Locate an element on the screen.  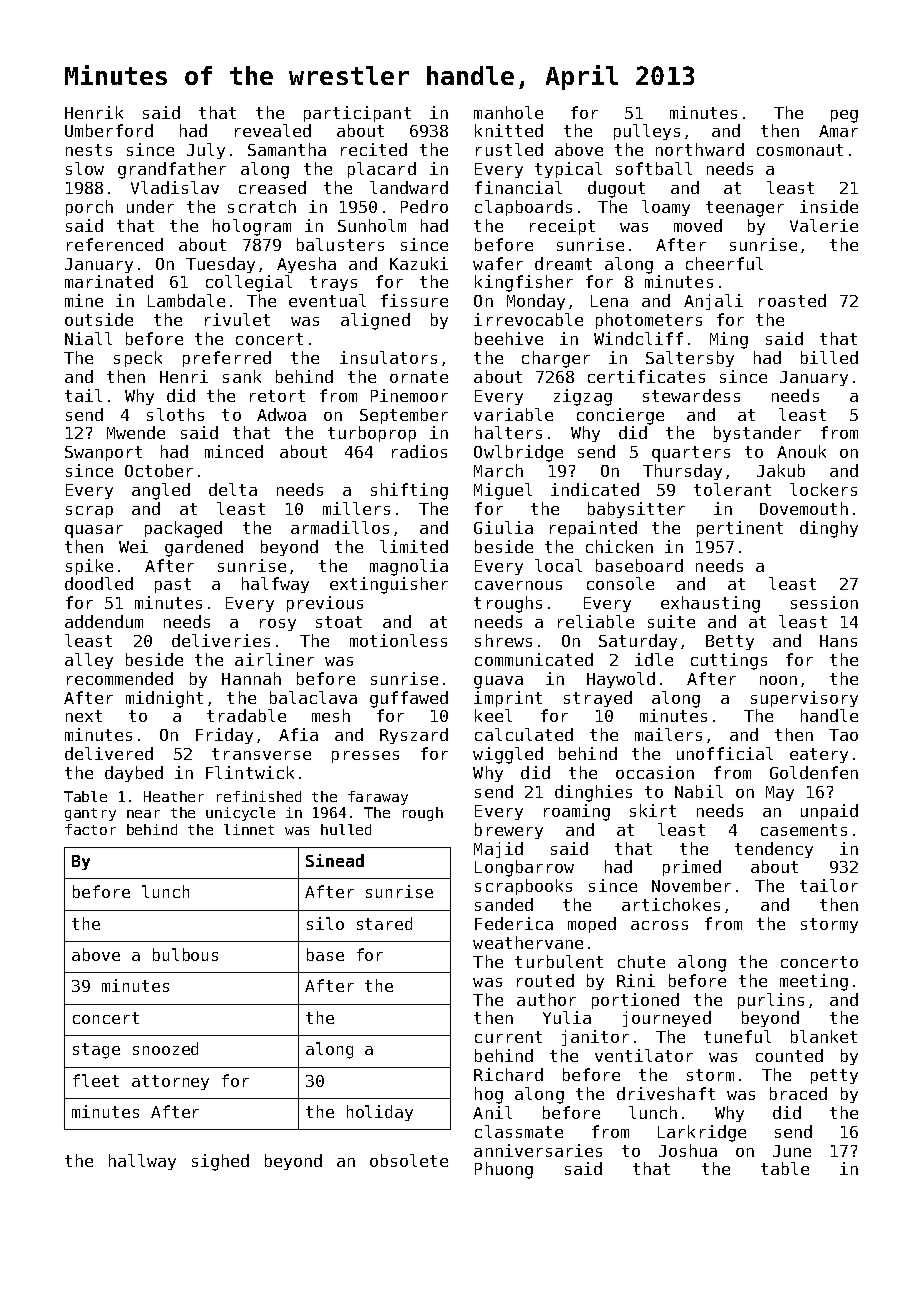
manhole is located at coordinates (508, 112).
